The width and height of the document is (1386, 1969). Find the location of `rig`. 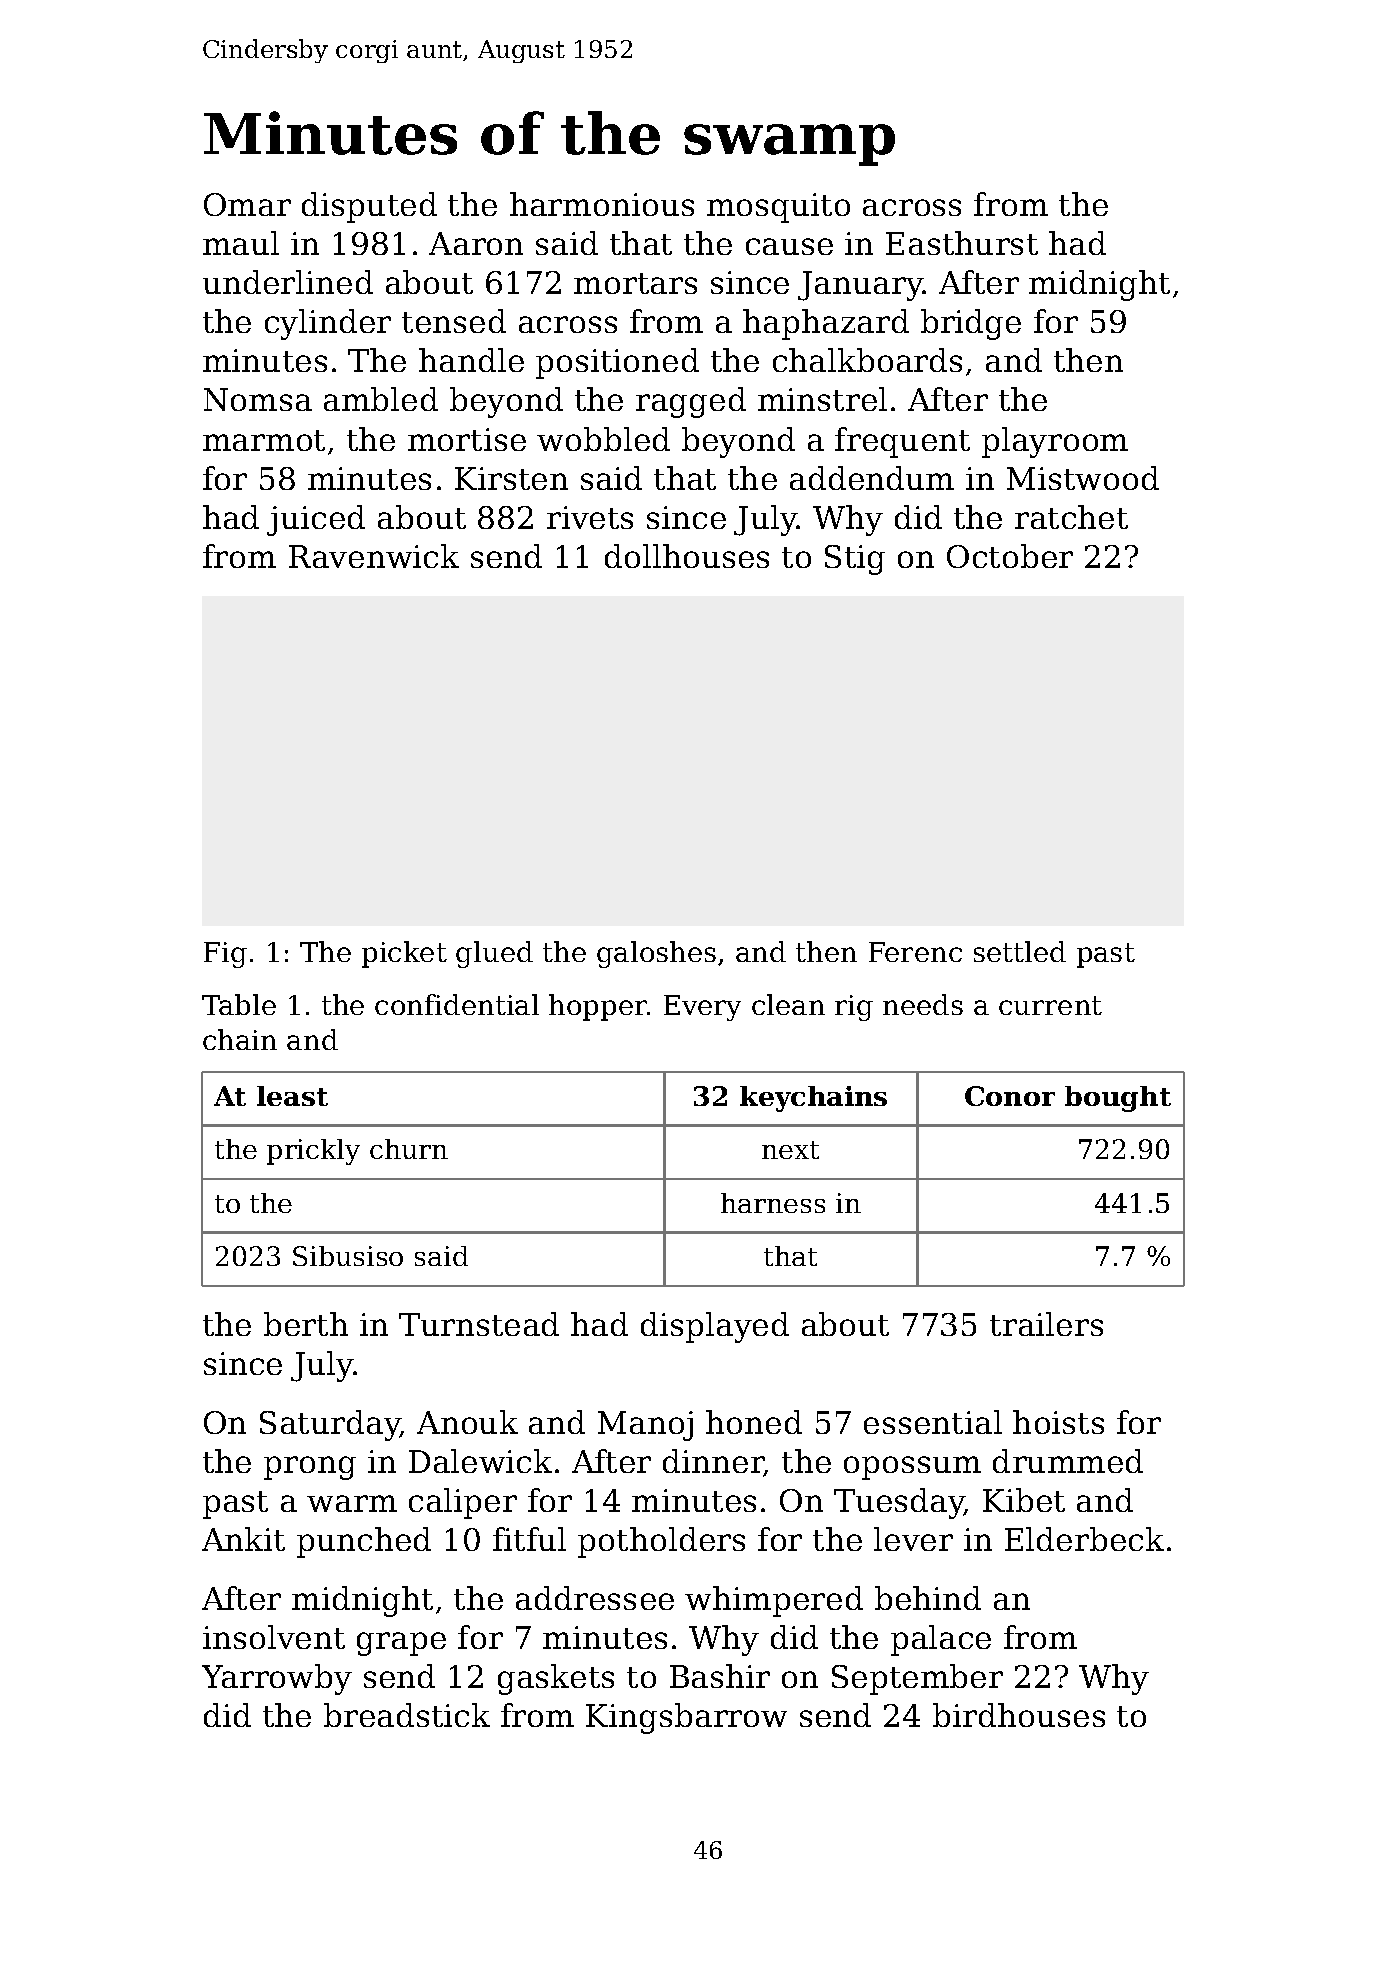

rig is located at coordinates (854, 1008).
